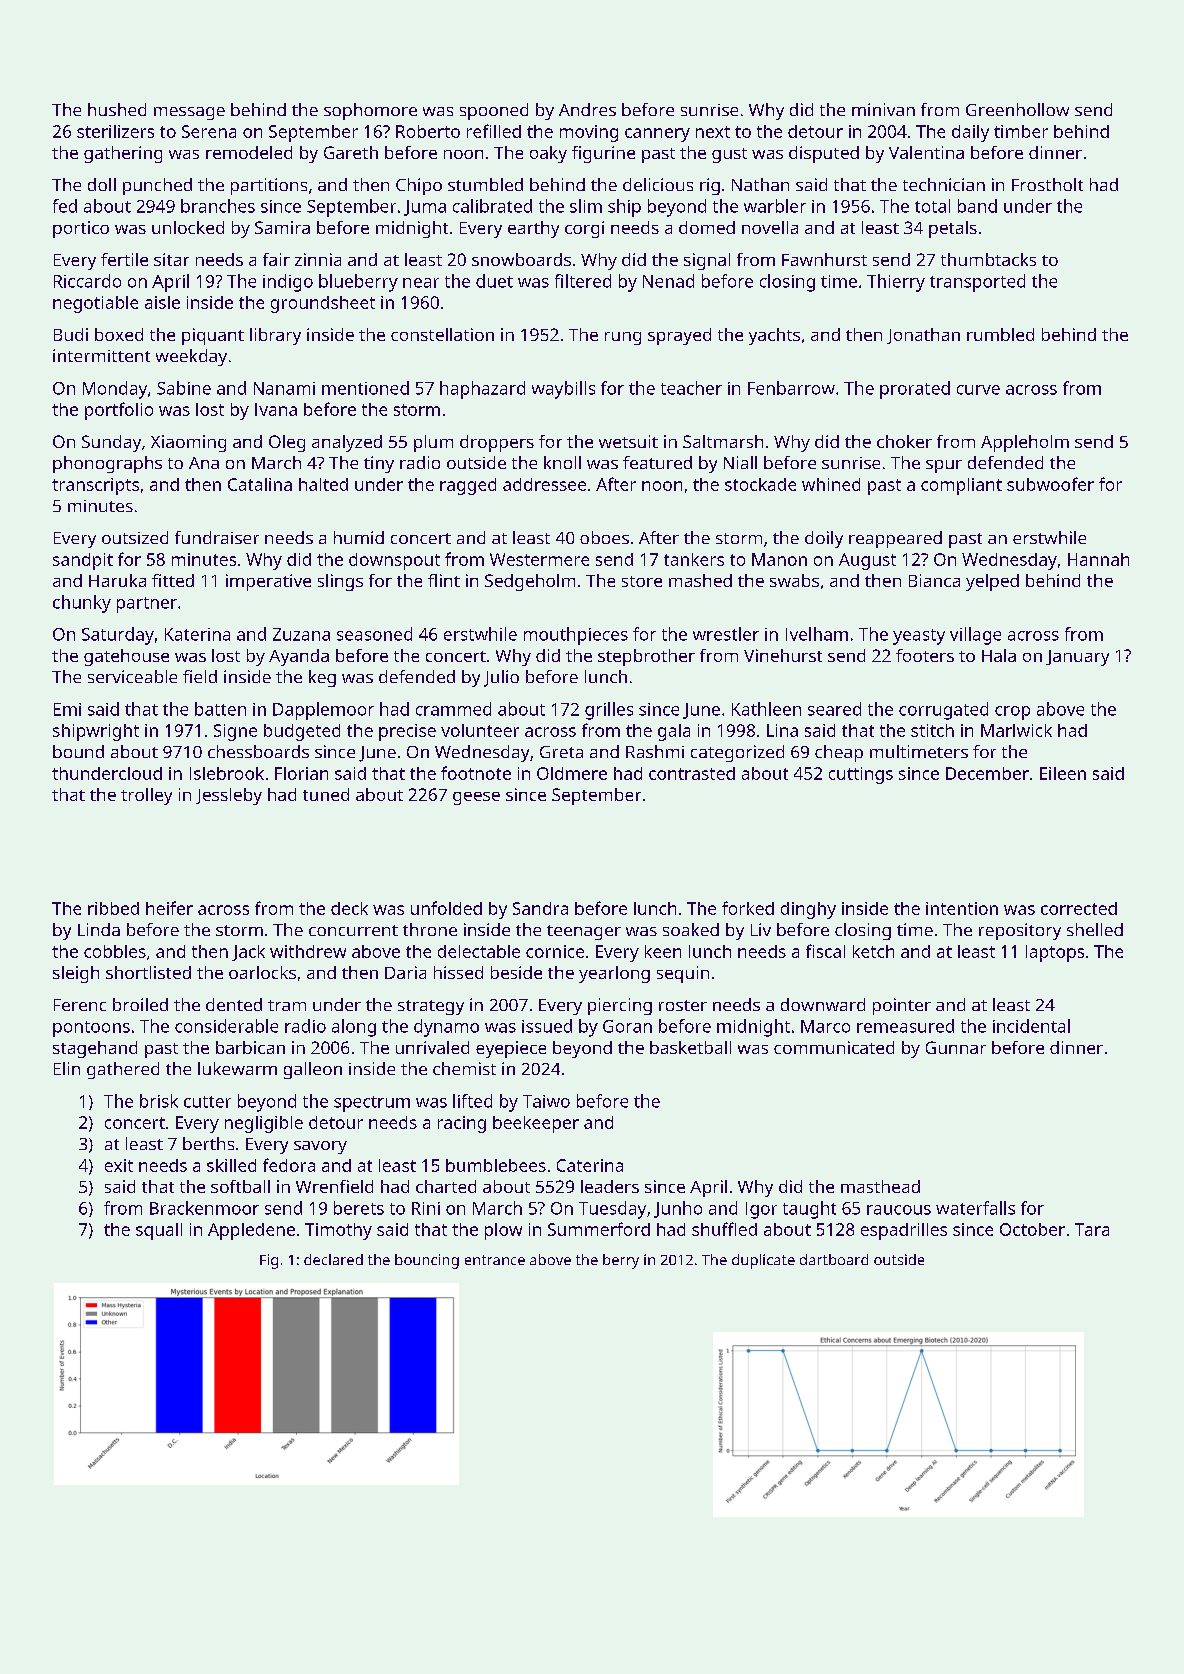  What do you see at coordinates (977, 283) in the document?
I see `transported` at bounding box center [977, 283].
